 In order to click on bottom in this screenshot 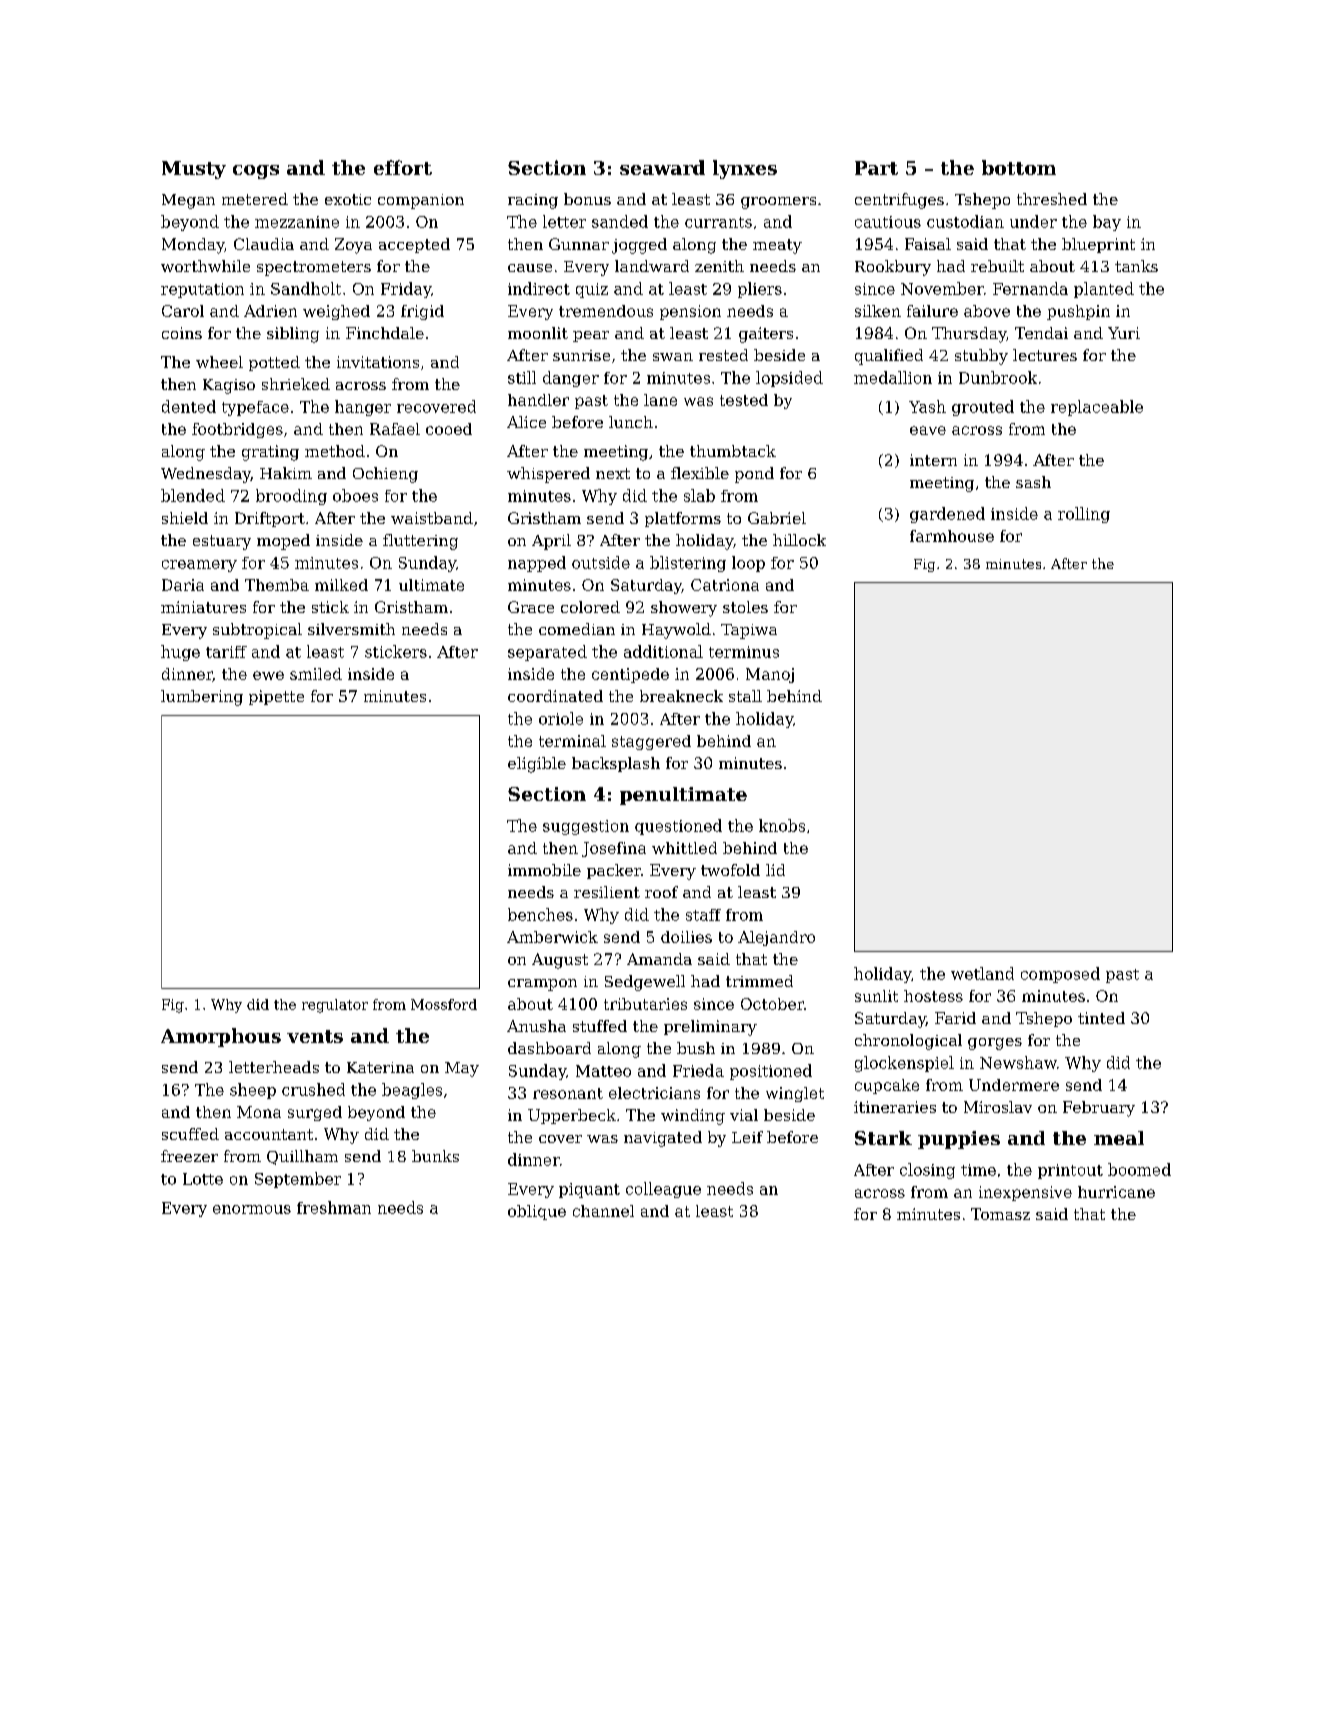, I will do `click(1019, 167)`.
